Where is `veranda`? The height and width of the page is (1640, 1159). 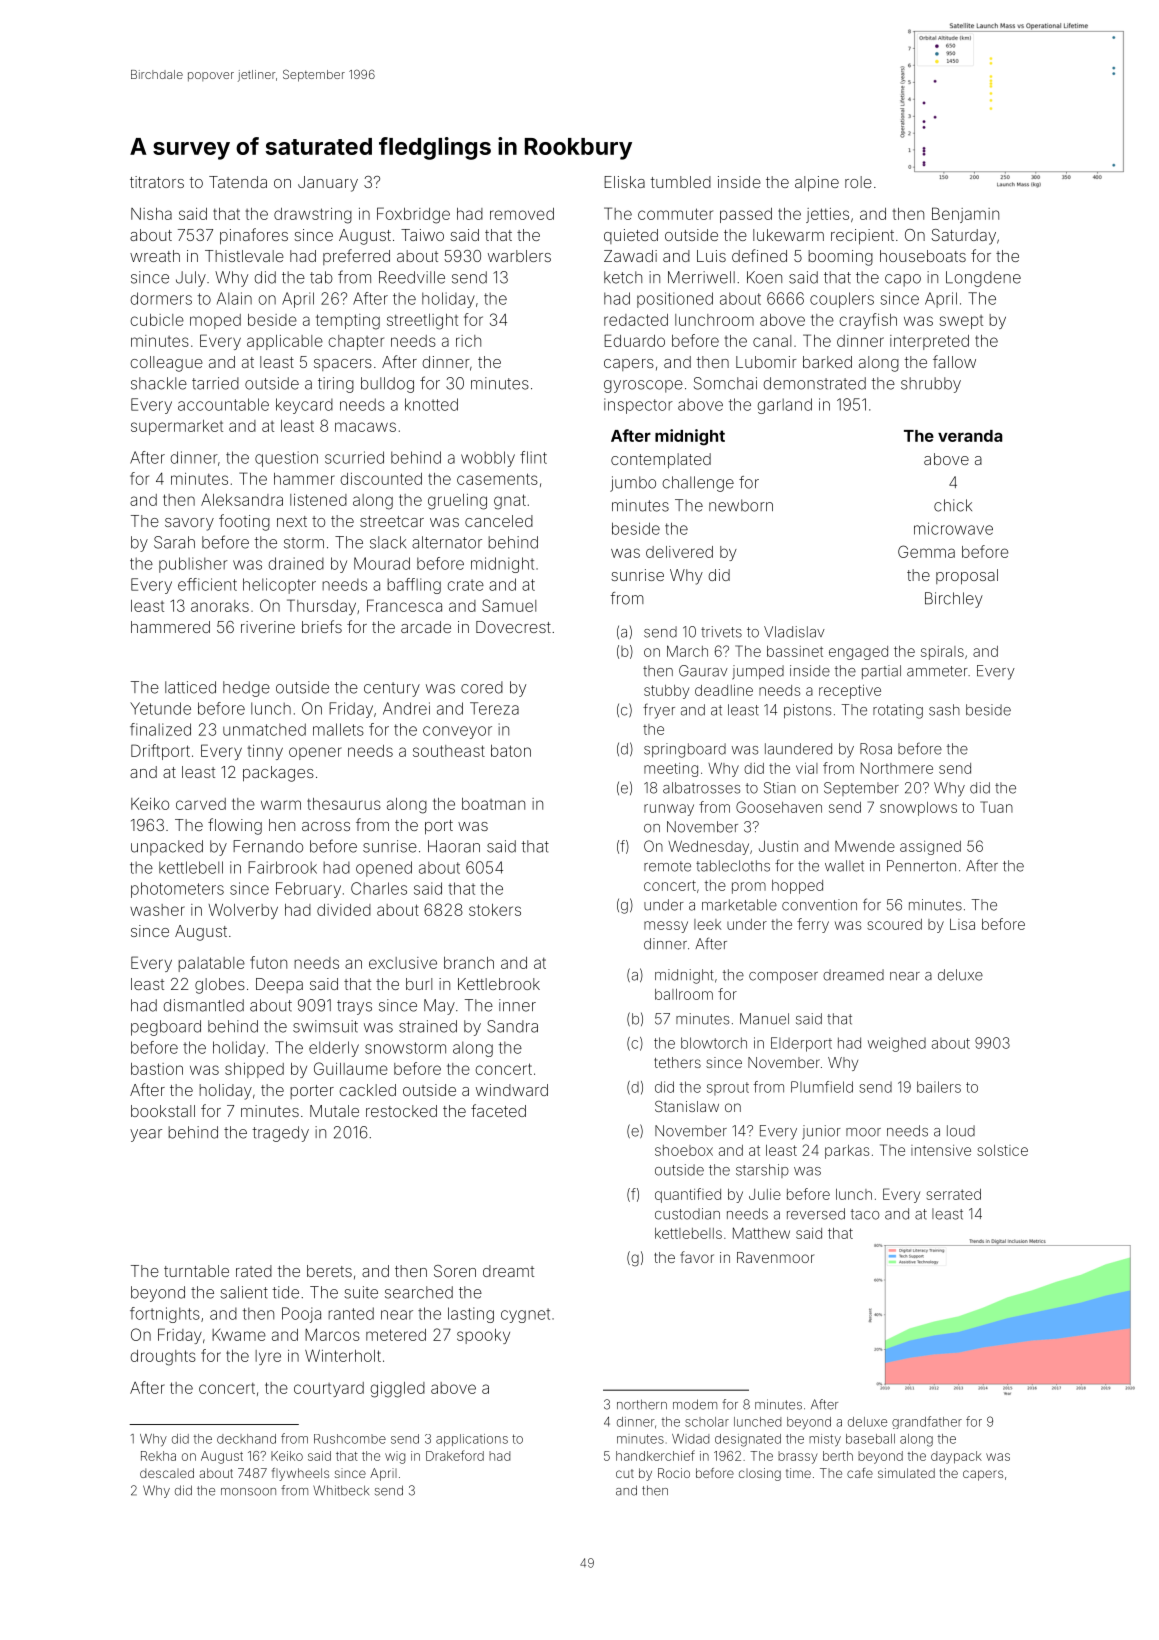 veranda is located at coordinates (970, 436).
